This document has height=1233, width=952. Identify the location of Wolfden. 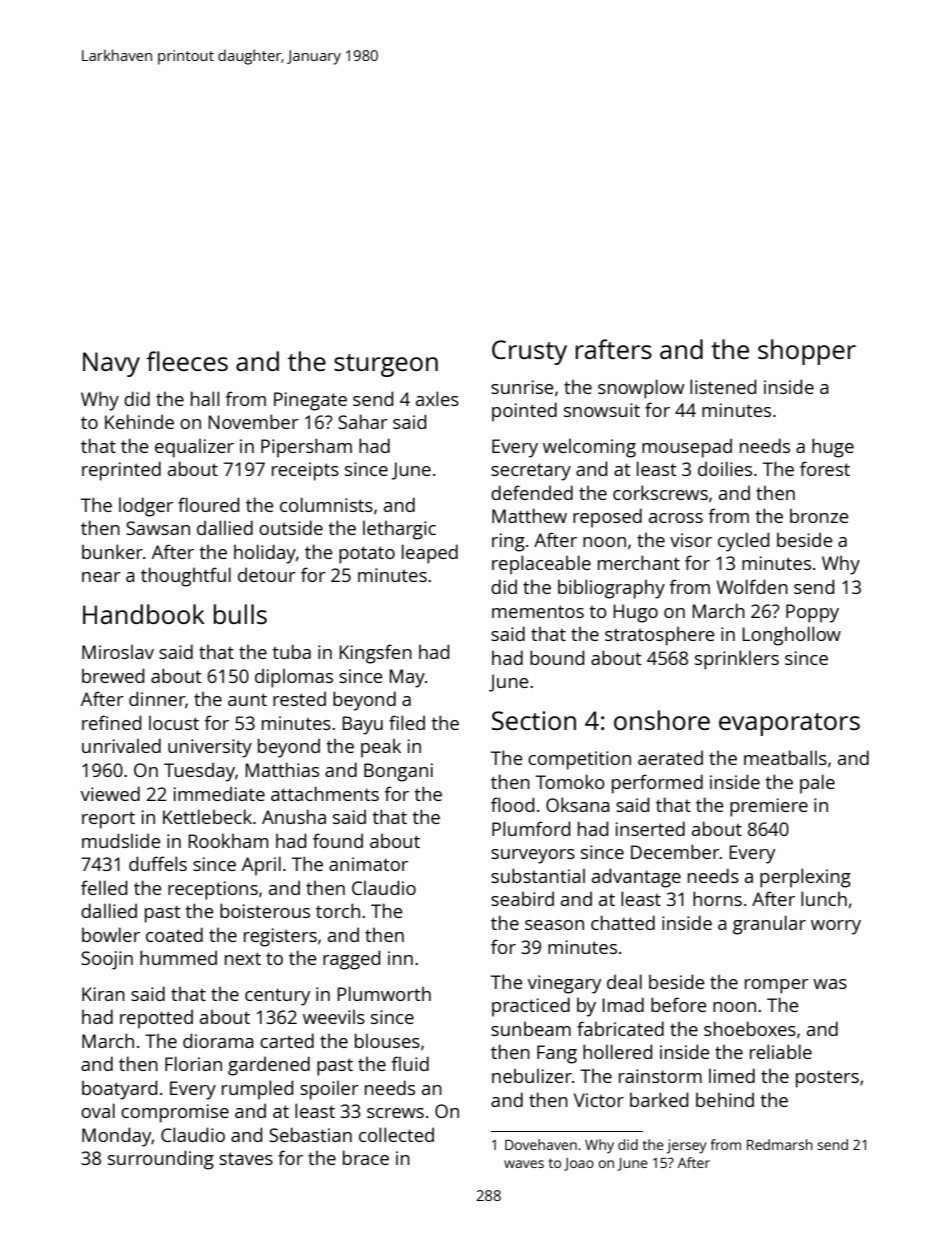
(752, 586).
